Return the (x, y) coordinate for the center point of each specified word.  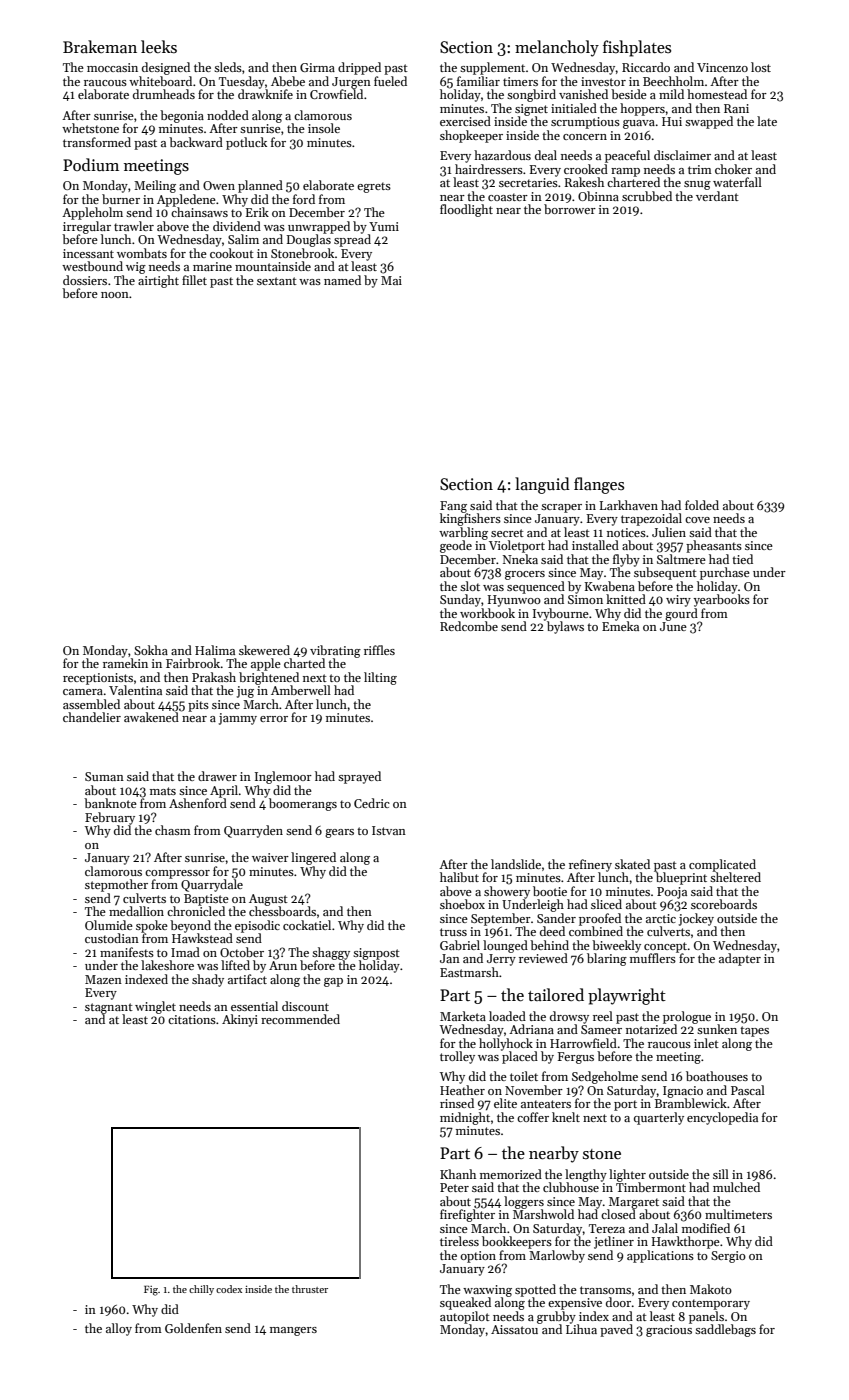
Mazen (103, 979)
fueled (390, 81)
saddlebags (725, 1330)
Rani (736, 108)
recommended (300, 1019)
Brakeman (100, 46)
